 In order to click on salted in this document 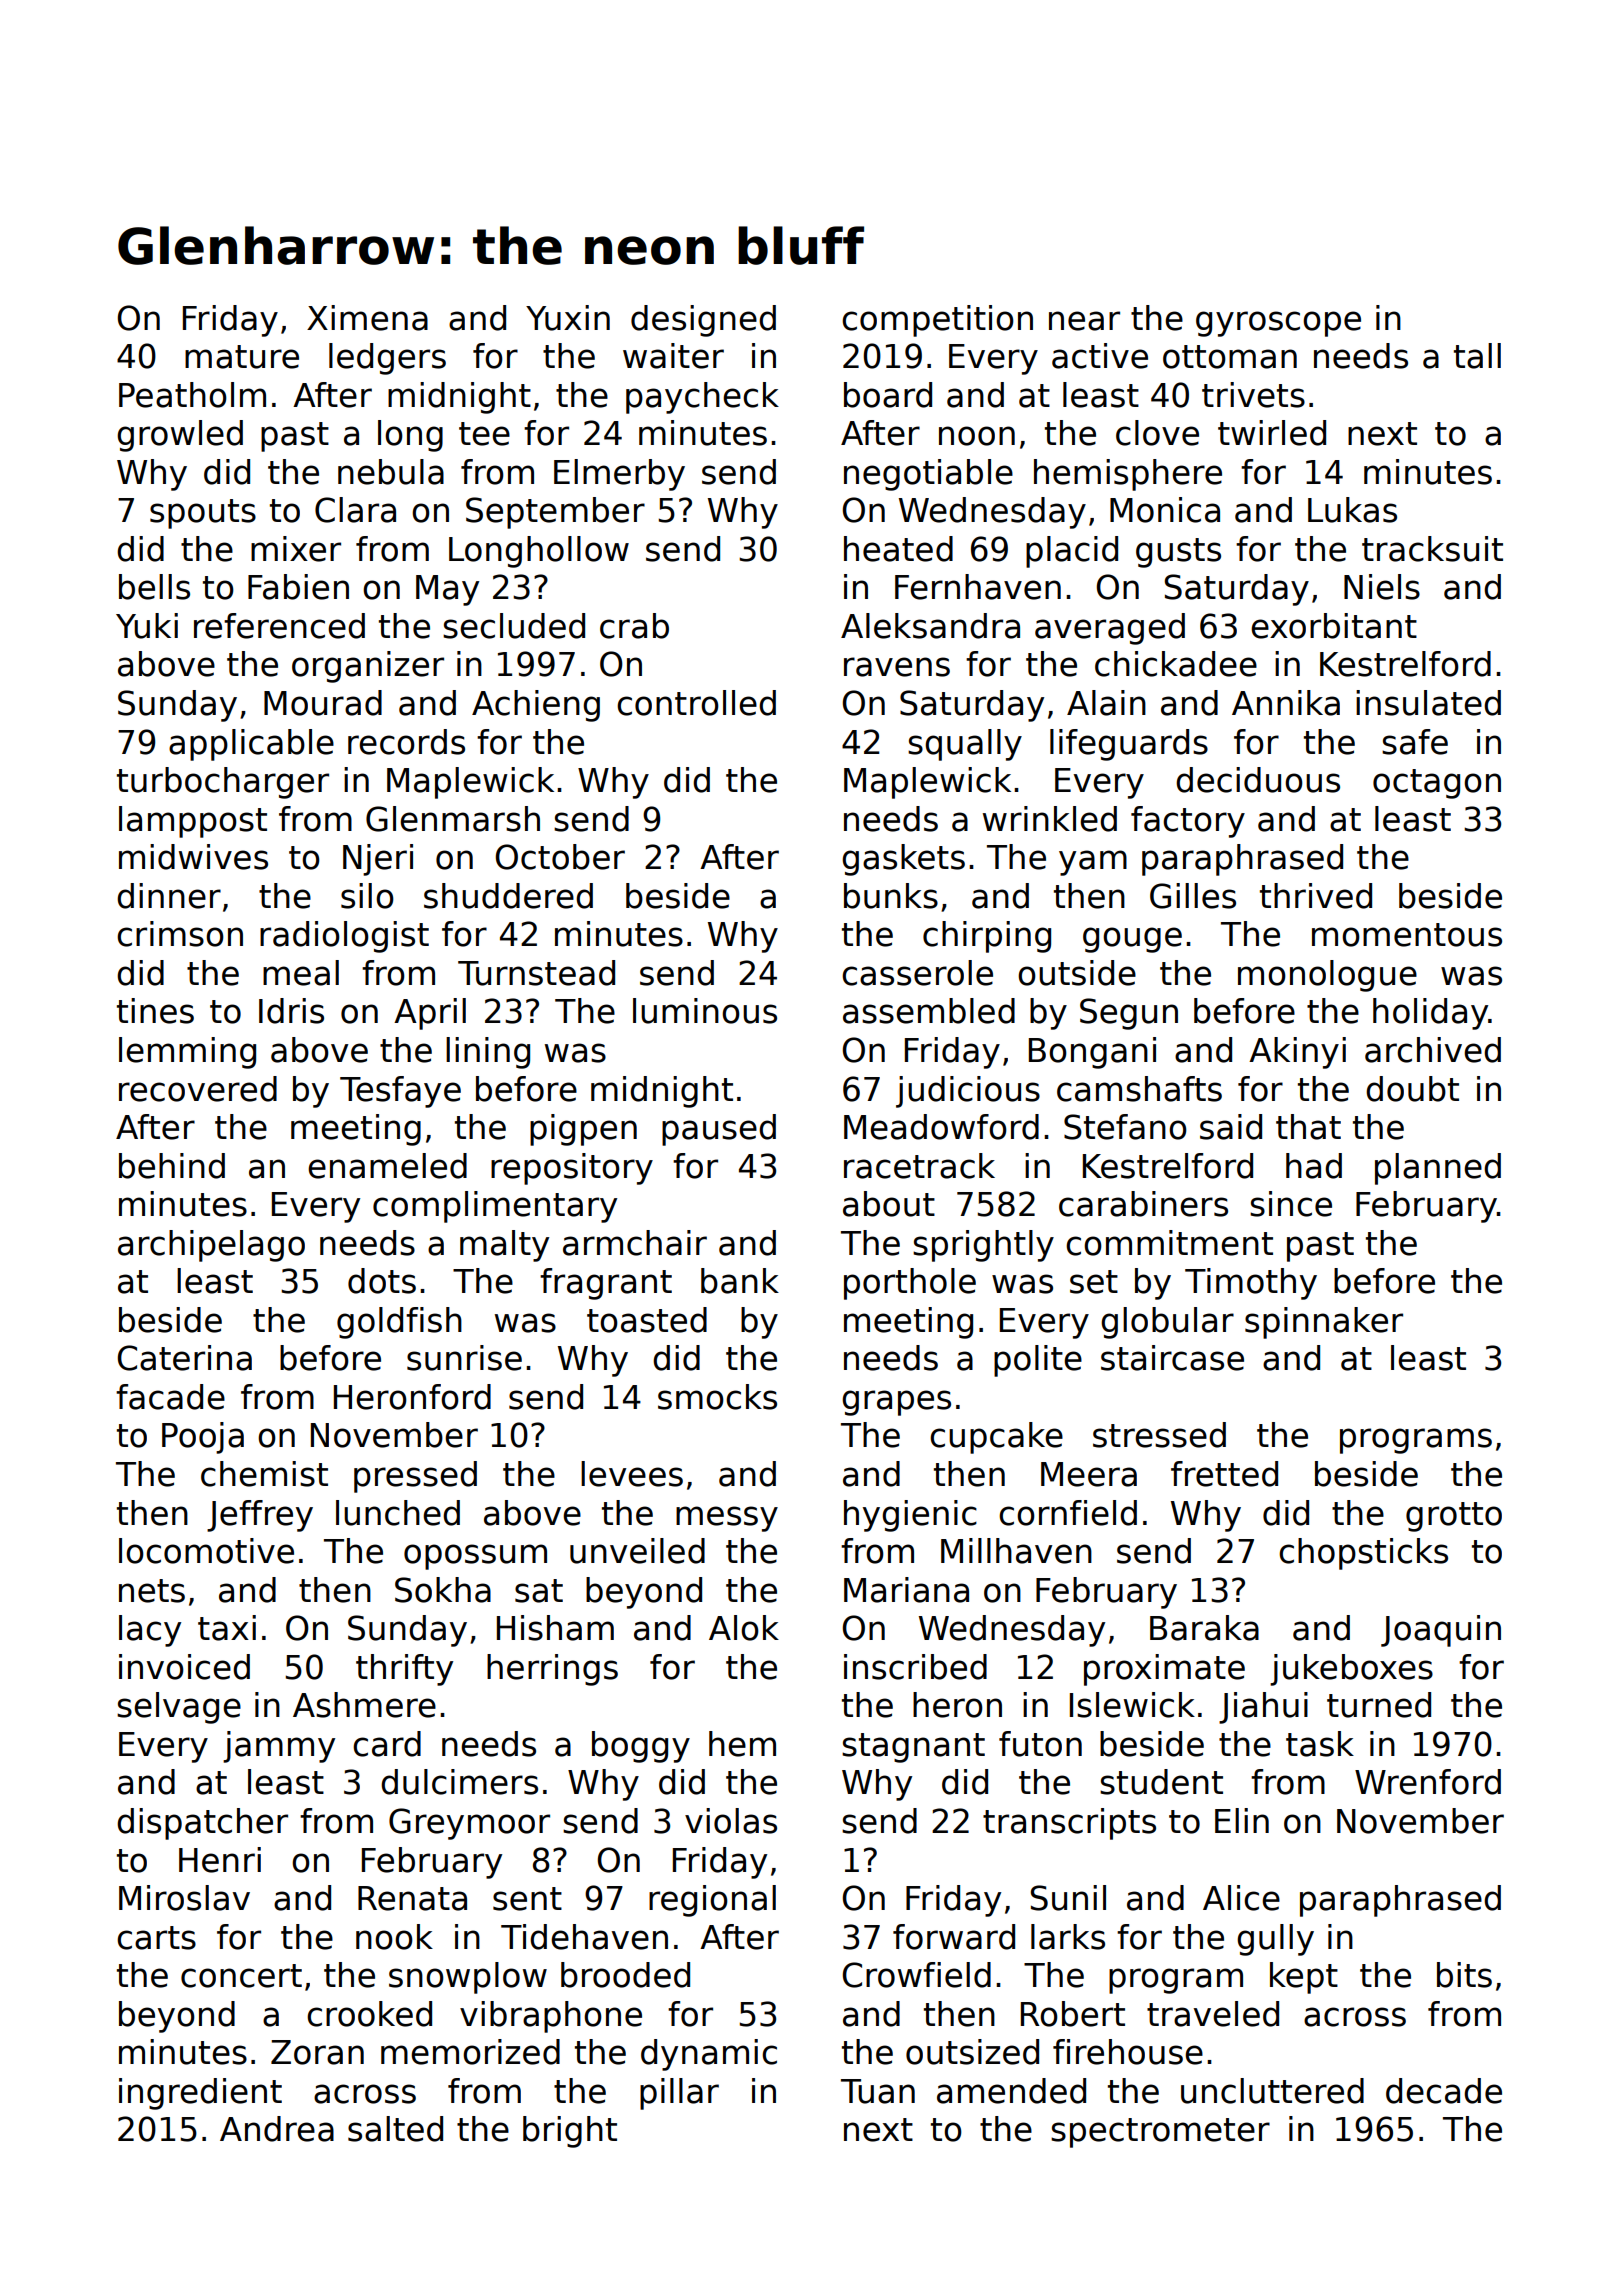, I will do `click(395, 2129)`.
